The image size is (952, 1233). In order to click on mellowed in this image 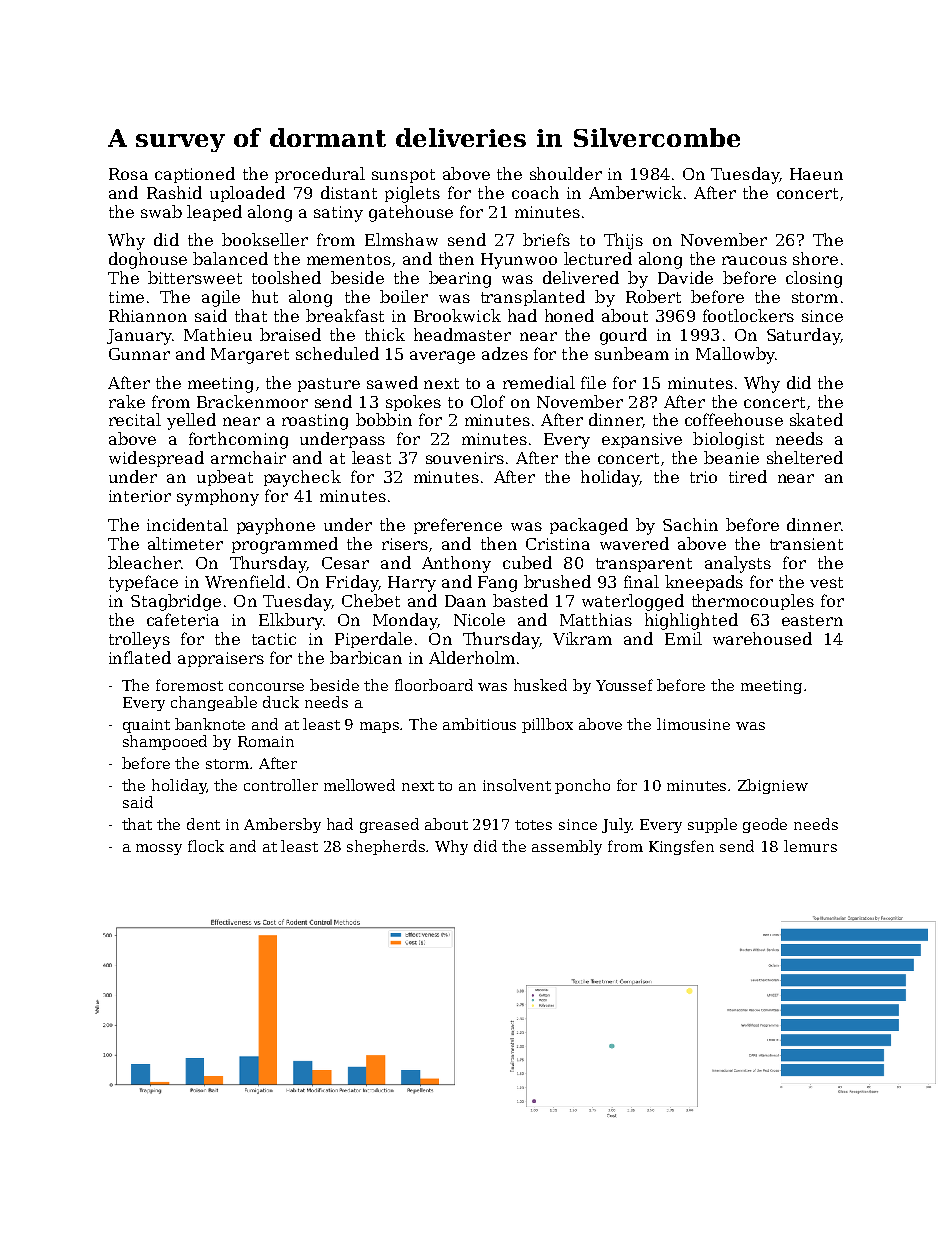, I will do `click(359, 785)`.
